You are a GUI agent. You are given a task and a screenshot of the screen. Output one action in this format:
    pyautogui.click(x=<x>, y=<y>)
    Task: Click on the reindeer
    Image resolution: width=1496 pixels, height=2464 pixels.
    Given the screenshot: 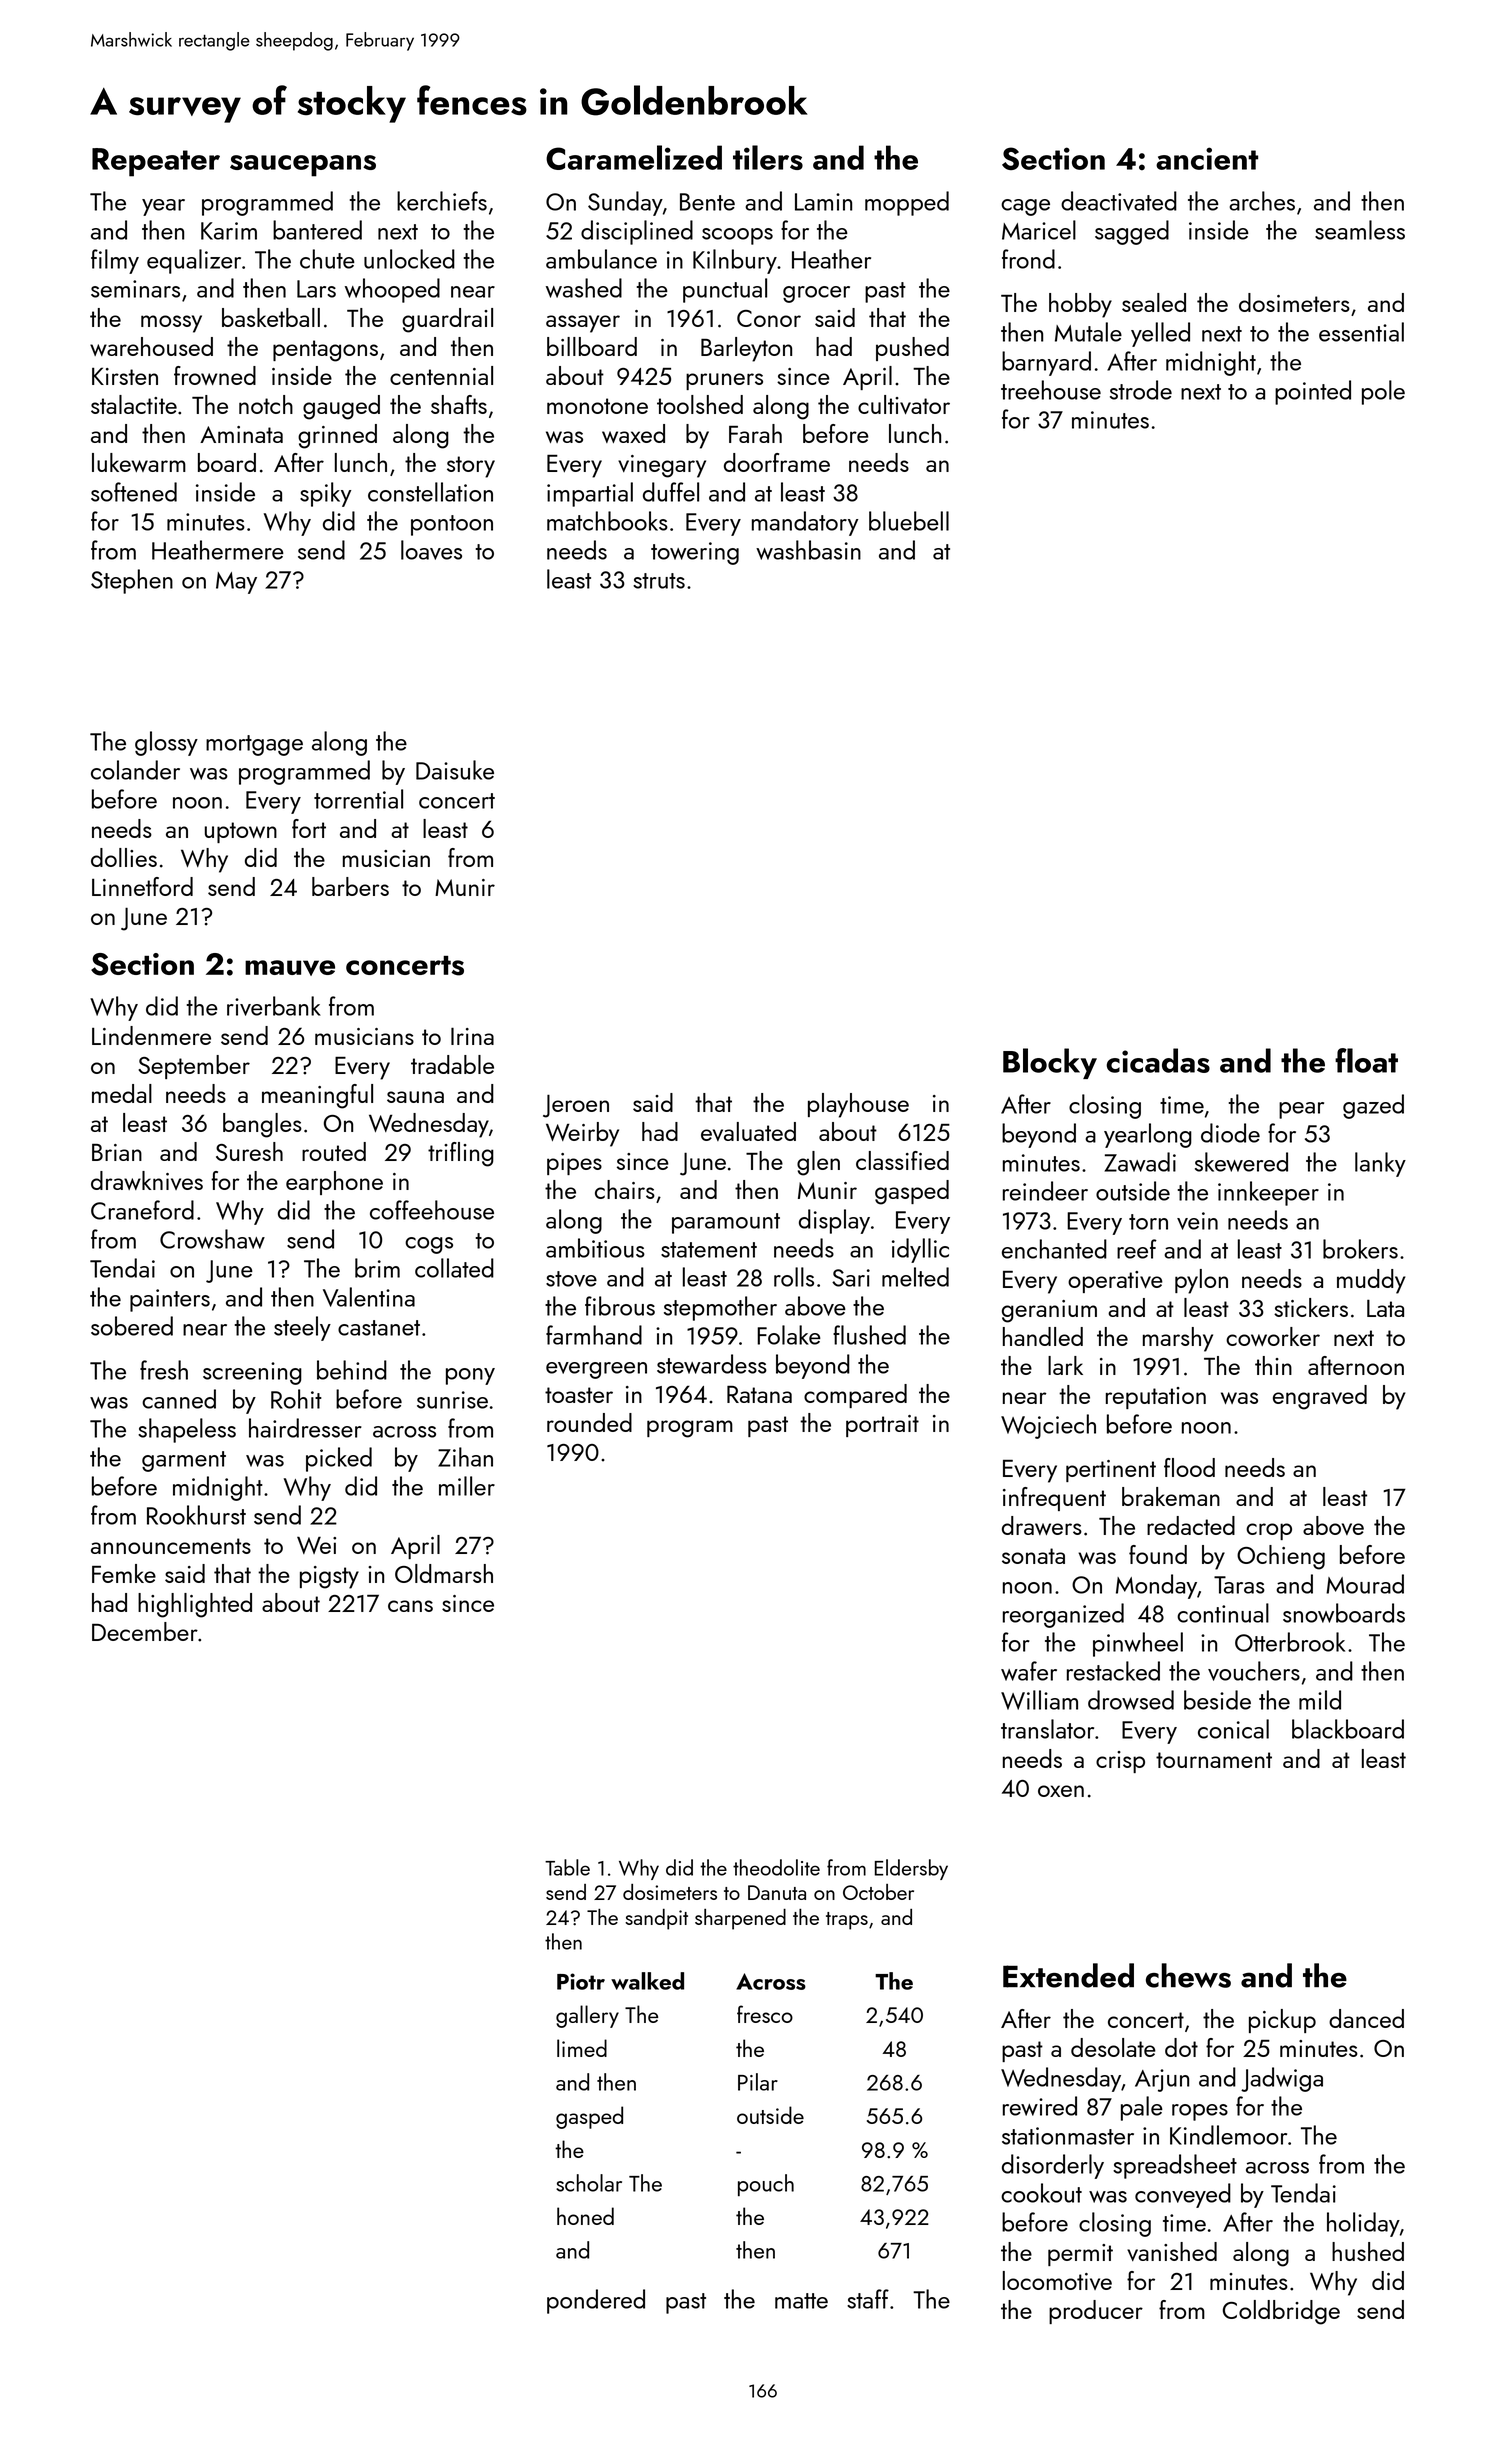 What is the action you would take?
    pyautogui.click(x=1045, y=1191)
